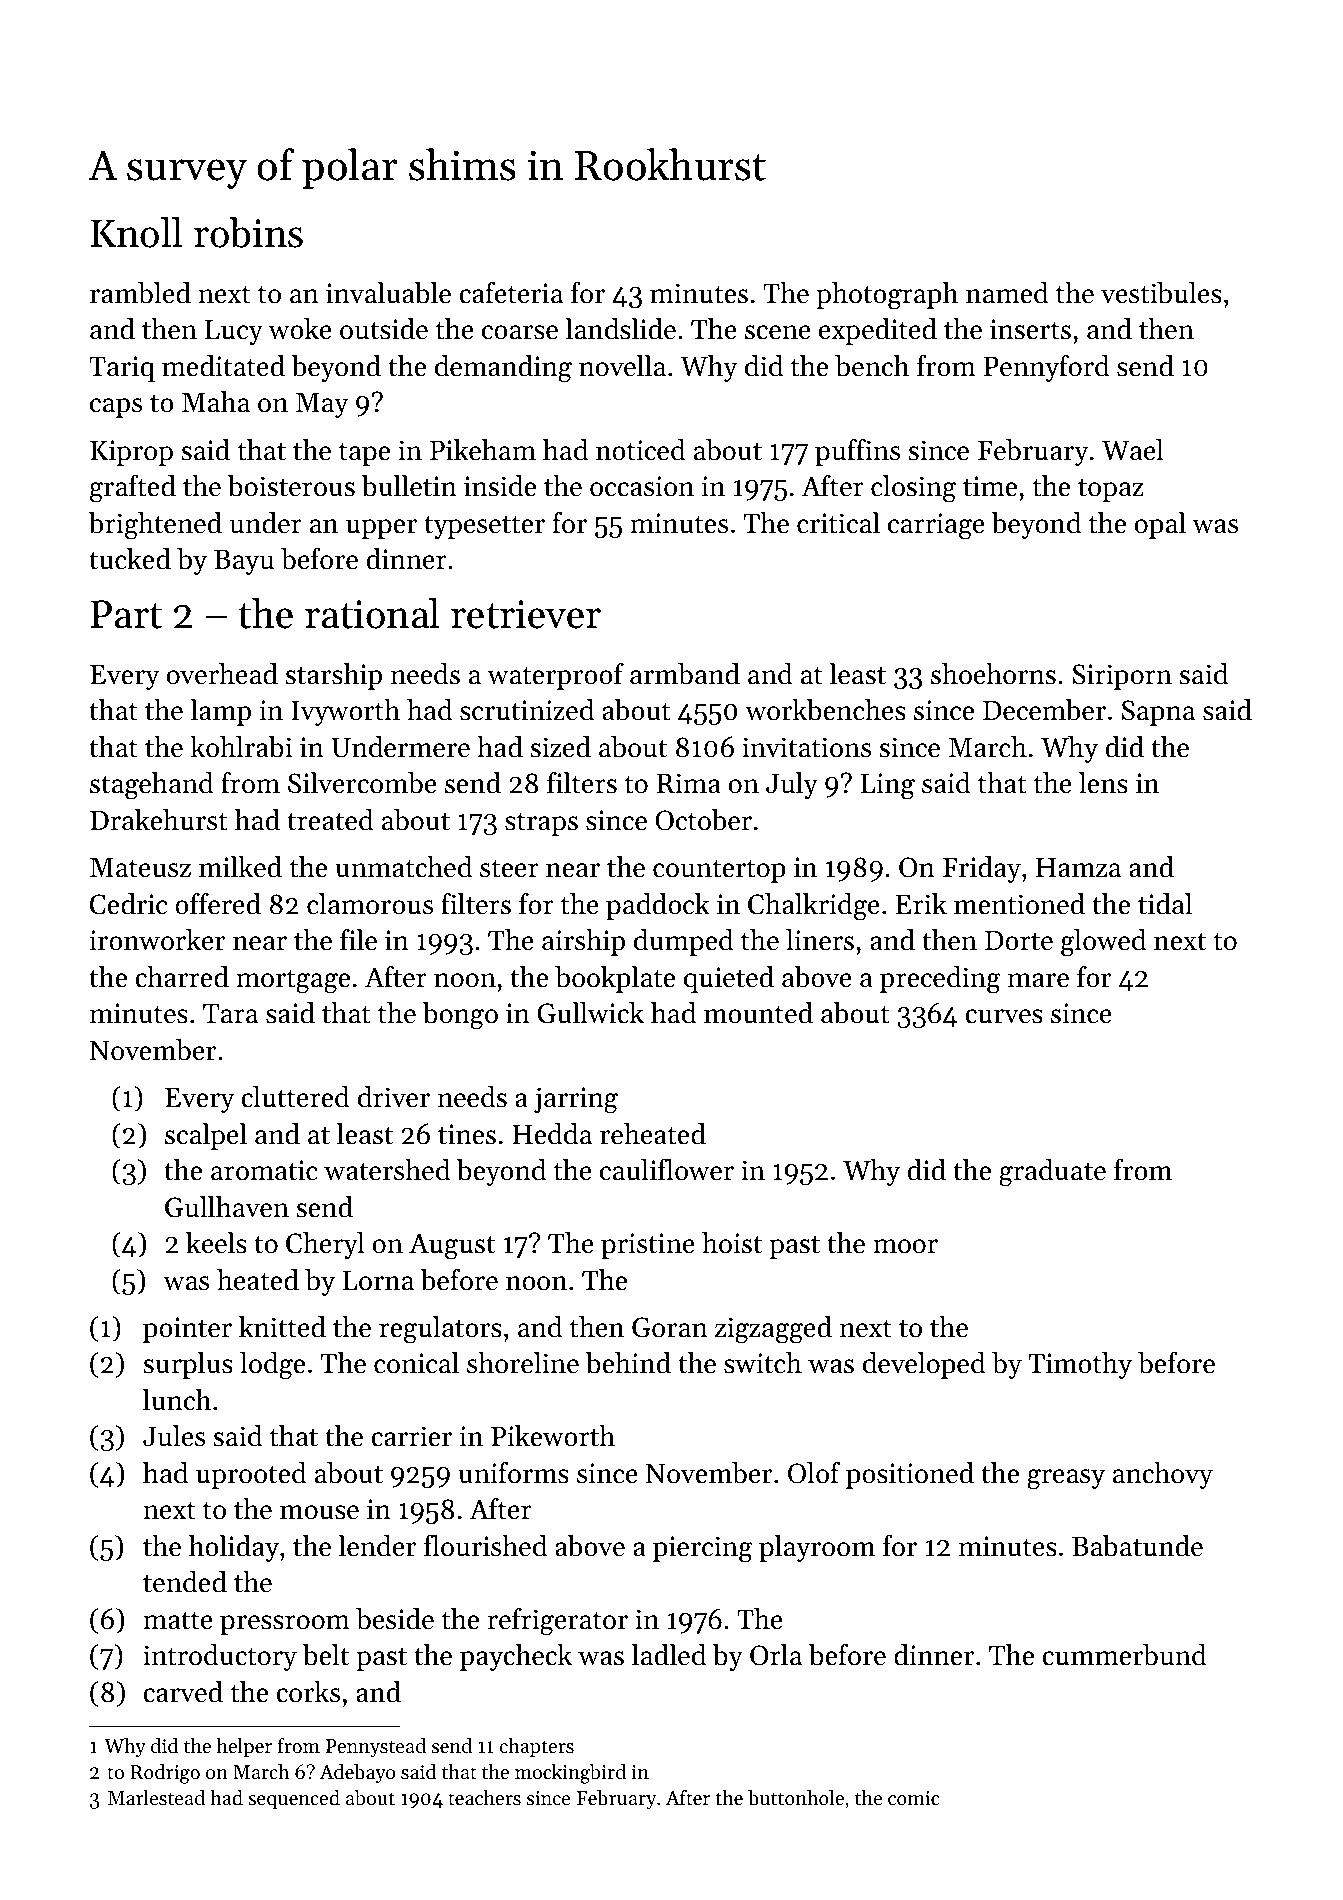 The image size is (1343, 1900). Describe the element at coordinates (1038, 980) in the page. I see `mare` at that location.
